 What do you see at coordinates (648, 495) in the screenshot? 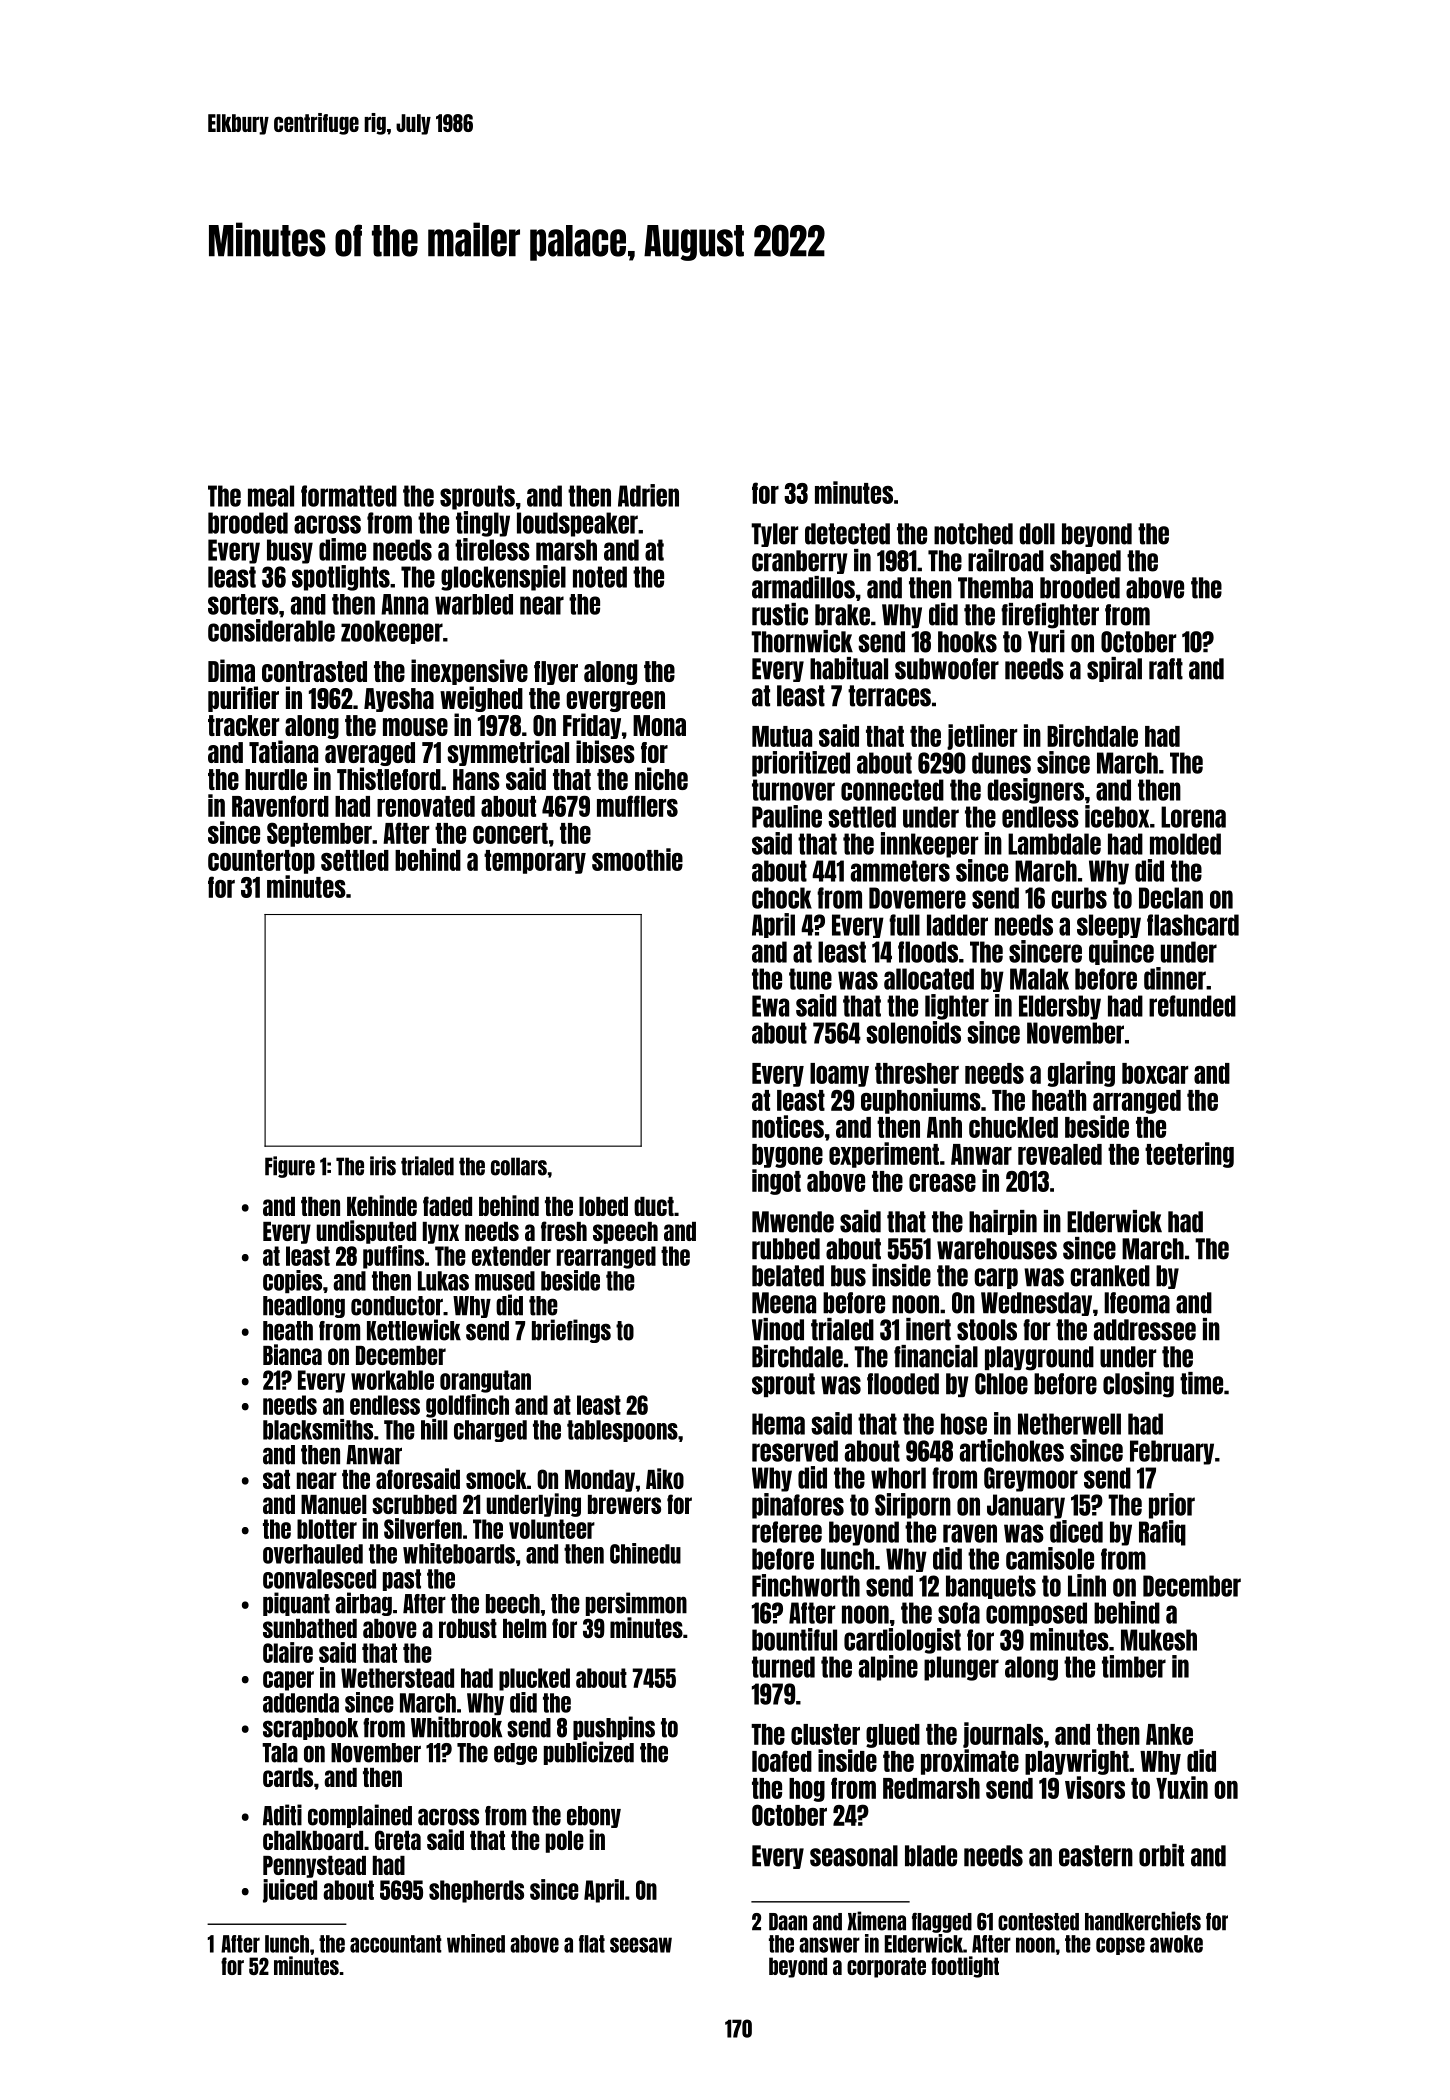
I see `Adrien` at bounding box center [648, 495].
